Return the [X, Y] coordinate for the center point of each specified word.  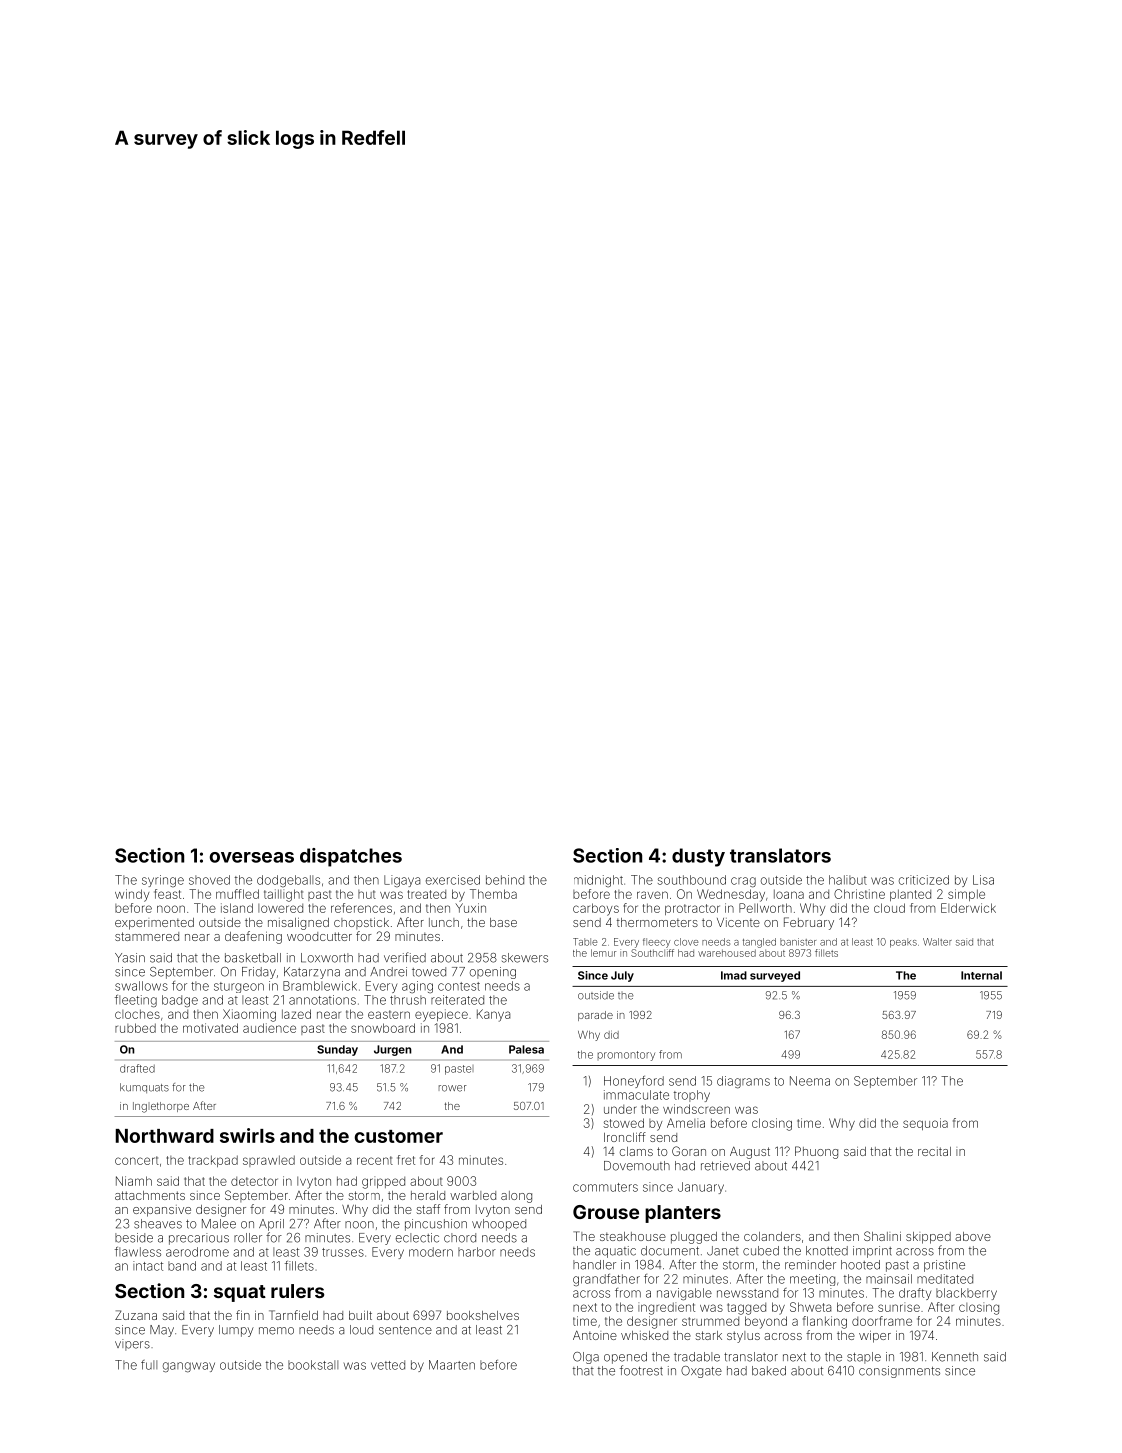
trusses [343, 1252]
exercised [453, 880]
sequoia [925, 1124]
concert [137, 1160]
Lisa [983, 880]
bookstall [313, 1365]
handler [594, 1265]
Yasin [130, 958]
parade [595, 1016]
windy [132, 895]
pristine [944, 1266]
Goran [689, 1151]
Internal [981, 975]
